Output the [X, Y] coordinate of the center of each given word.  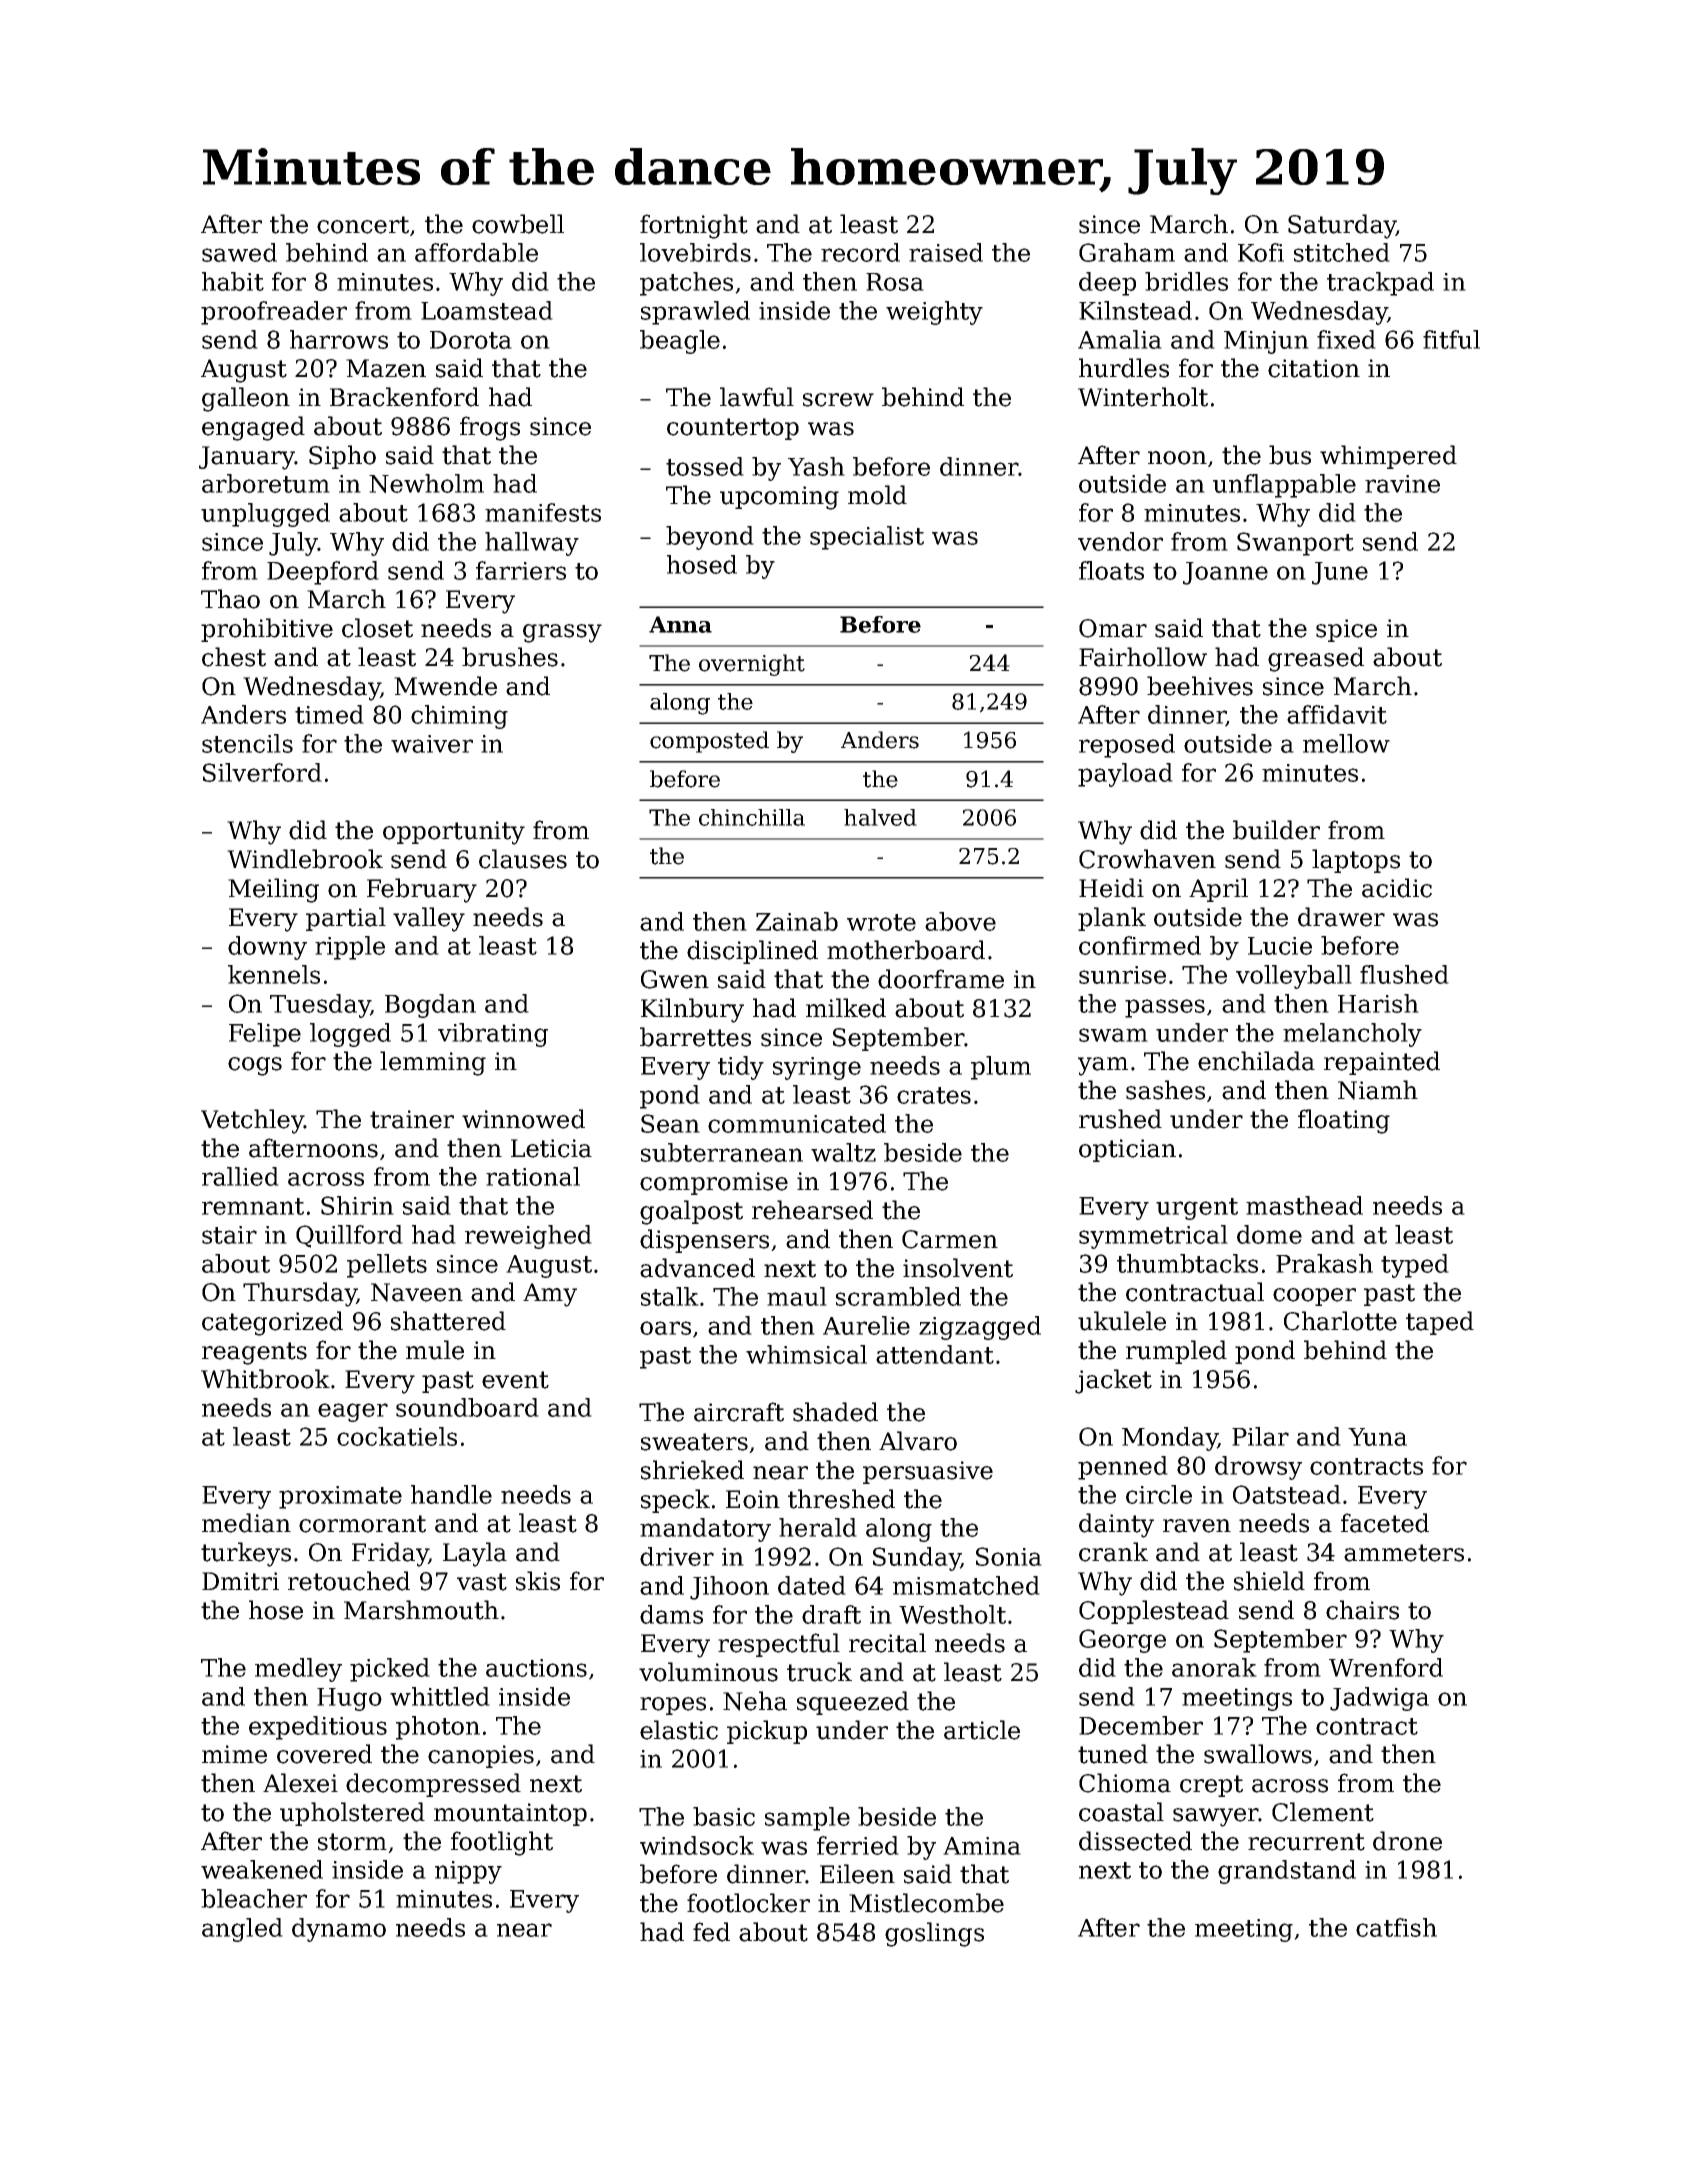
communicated [797, 1123]
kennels [274, 974]
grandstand [1287, 1872]
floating [1344, 1121]
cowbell [518, 224]
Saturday [1342, 226]
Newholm [426, 483]
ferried [858, 1845]
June [1340, 573]
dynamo [339, 1930]
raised [946, 252]
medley [298, 1670]
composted [709, 742]
